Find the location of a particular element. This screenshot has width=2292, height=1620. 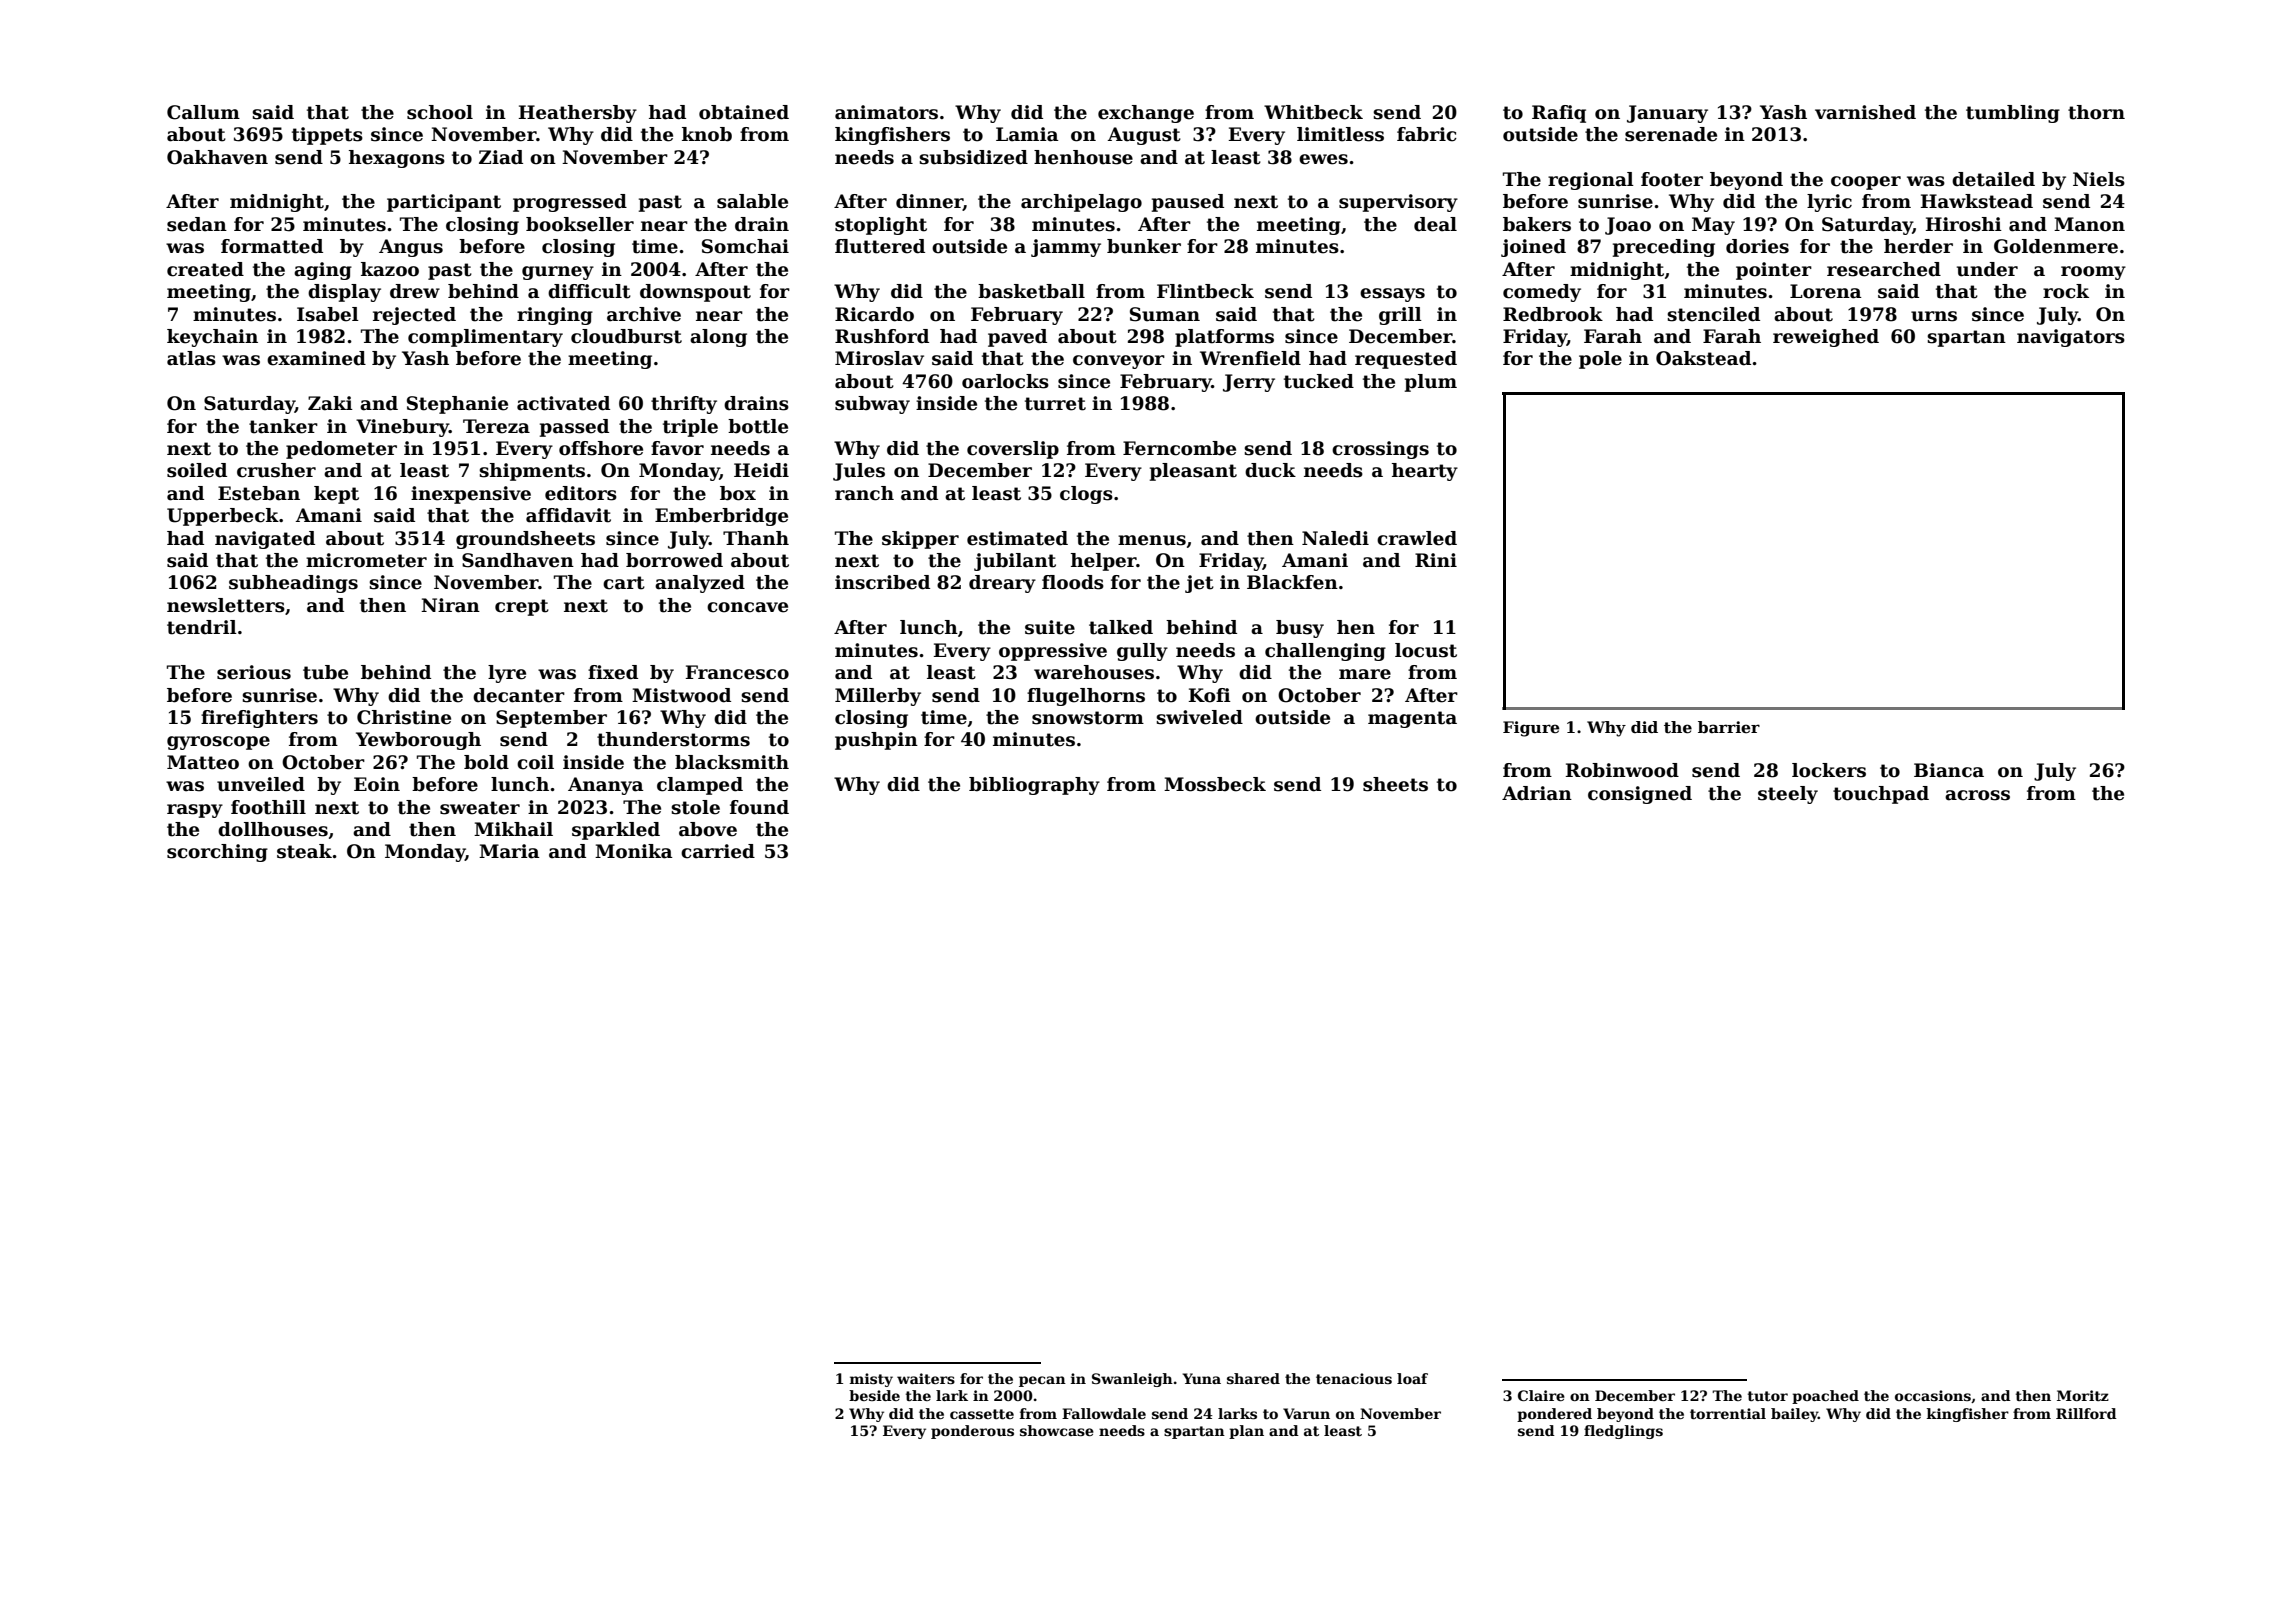

Somchai is located at coordinates (745, 246).
